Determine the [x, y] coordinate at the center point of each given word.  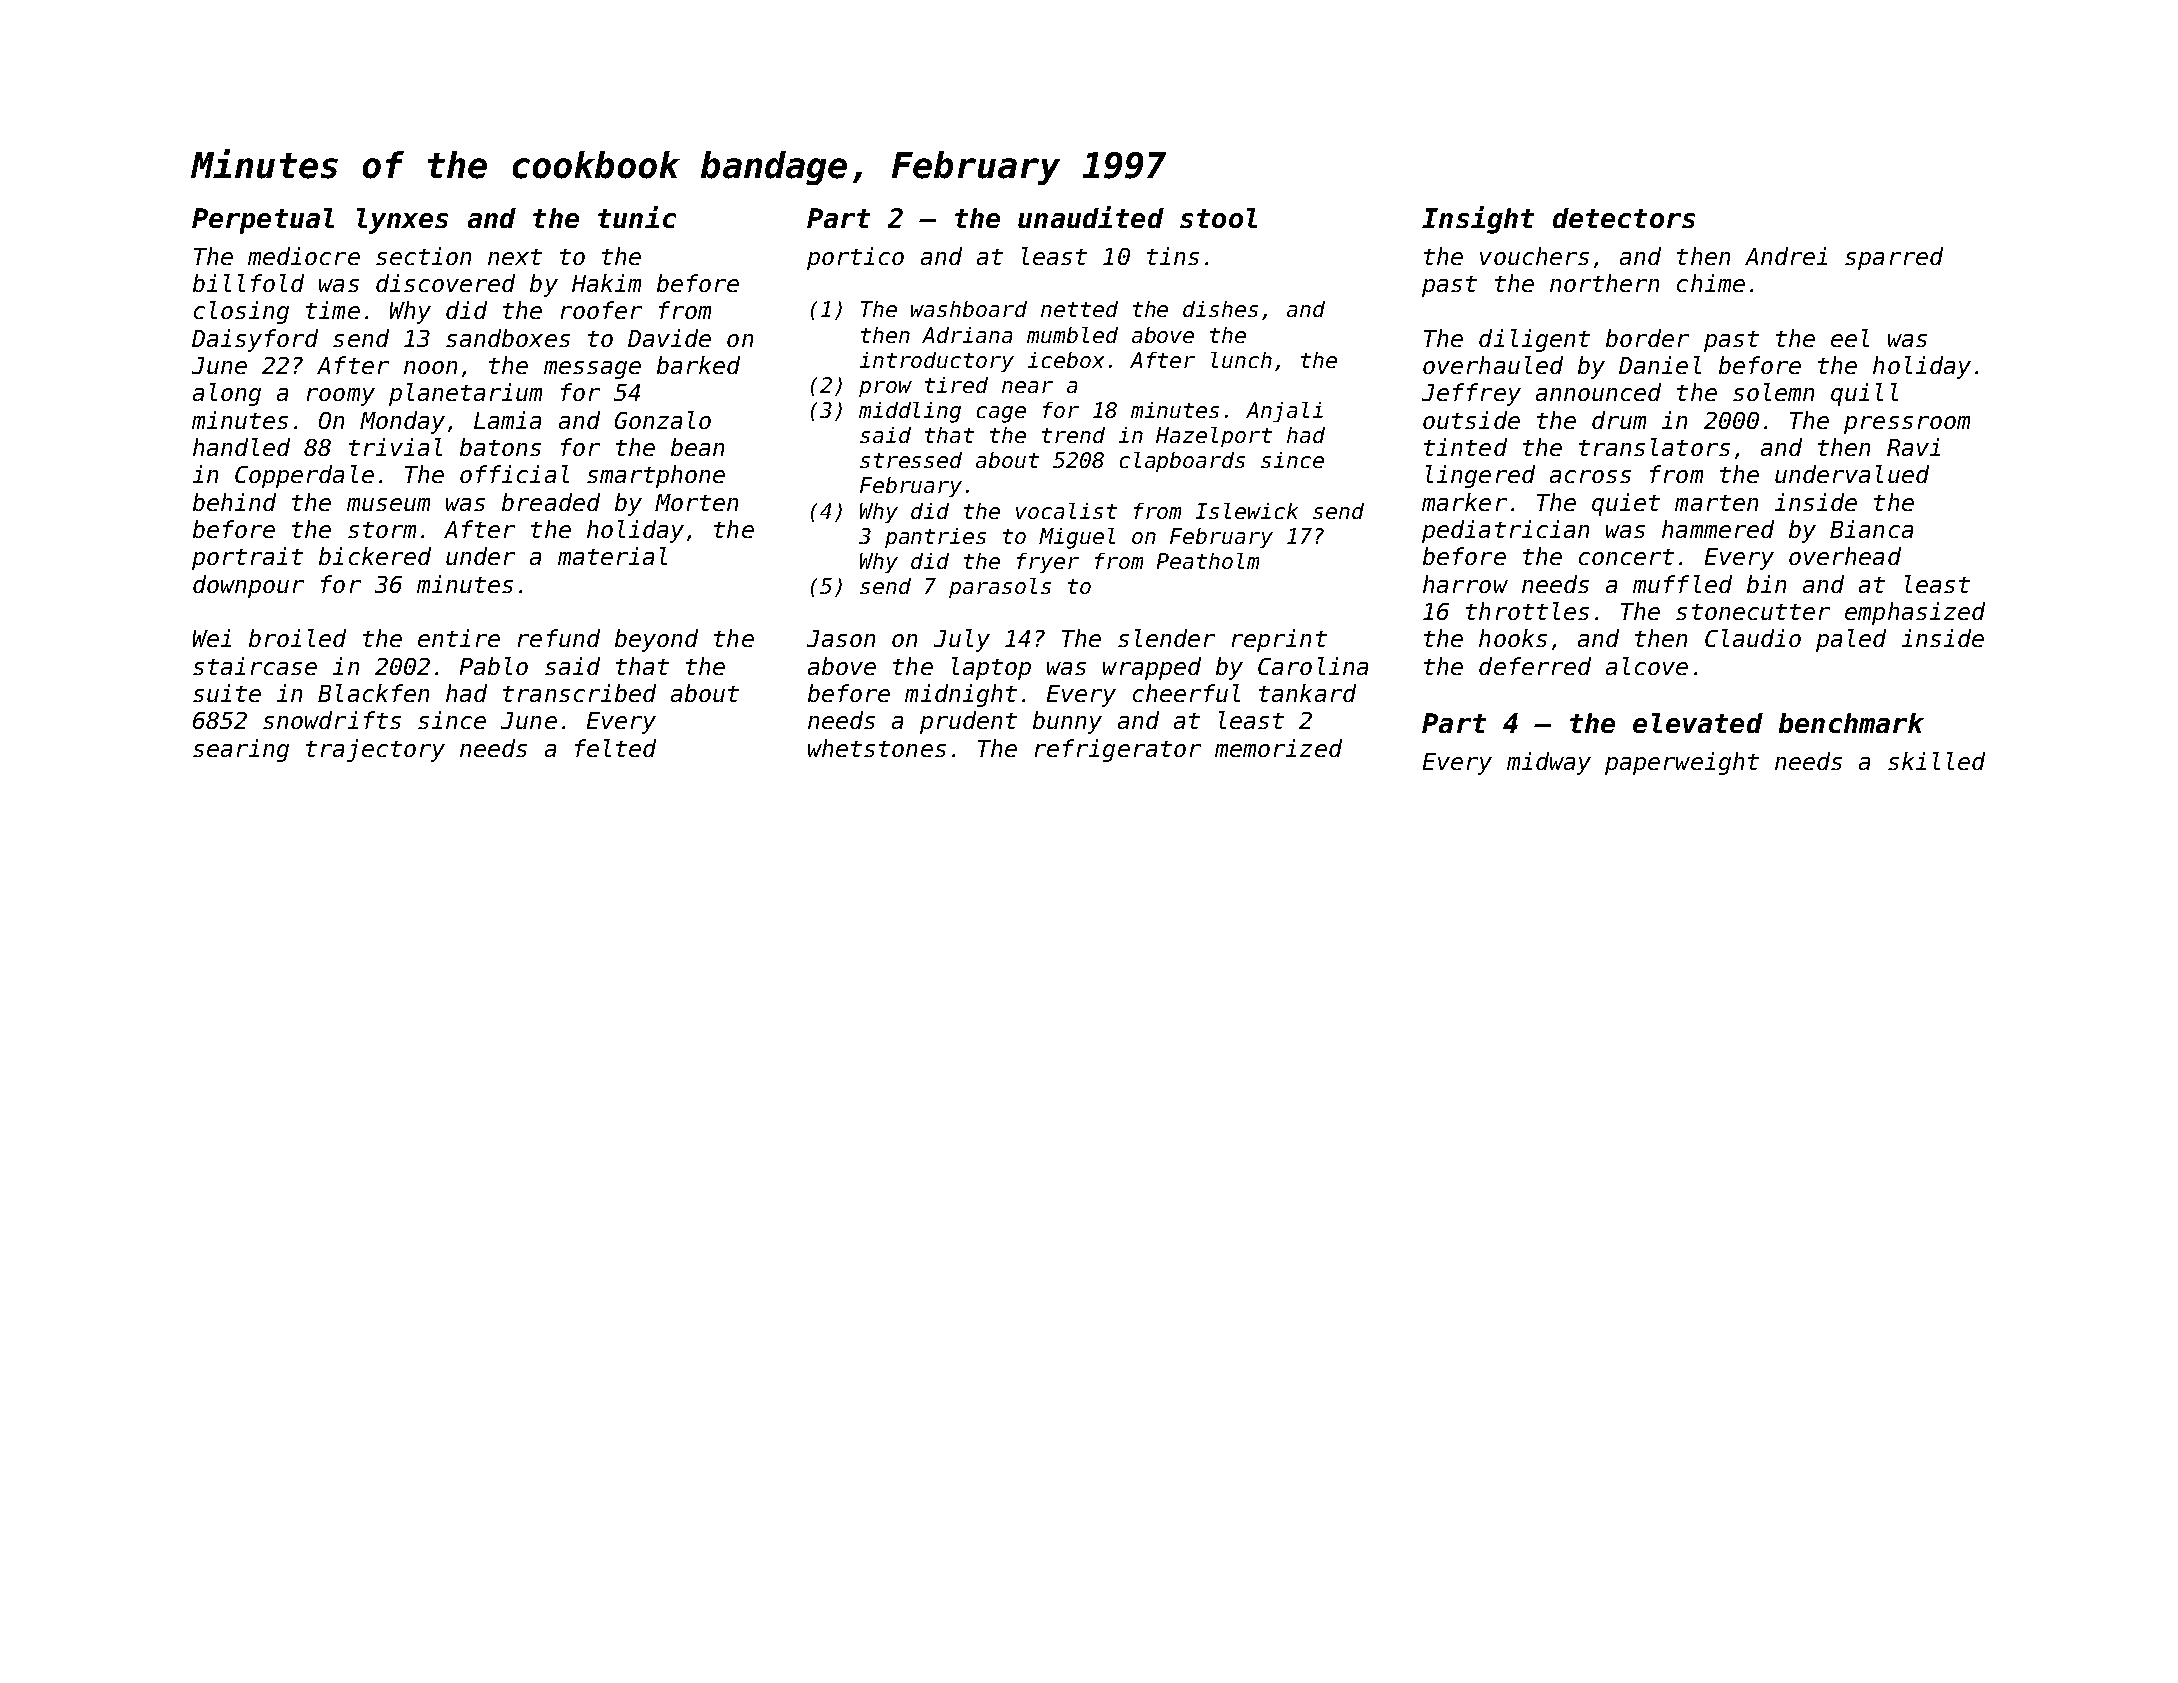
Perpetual [263, 221]
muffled [1682, 584]
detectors [1624, 218]
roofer [601, 310]
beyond [656, 640]
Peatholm [1208, 561]
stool [1218, 218]
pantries [935, 538]
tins [1173, 256]
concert [1626, 557]
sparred [1894, 258]
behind [234, 502]
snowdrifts [332, 720]
